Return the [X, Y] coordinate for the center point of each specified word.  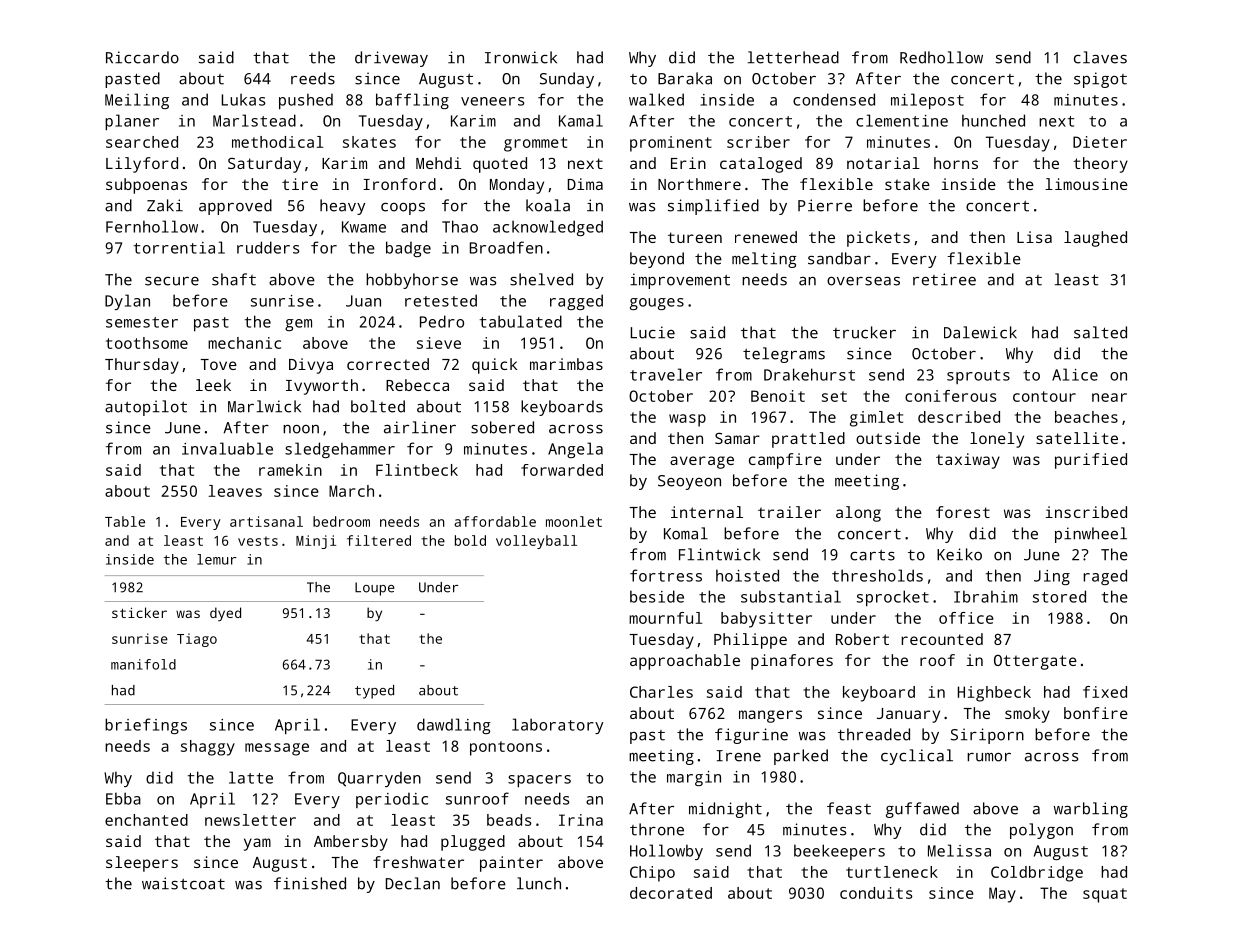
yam [257, 844]
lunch [539, 883]
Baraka [685, 78]
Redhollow [941, 57]
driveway [391, 59]
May [1002, 895]
